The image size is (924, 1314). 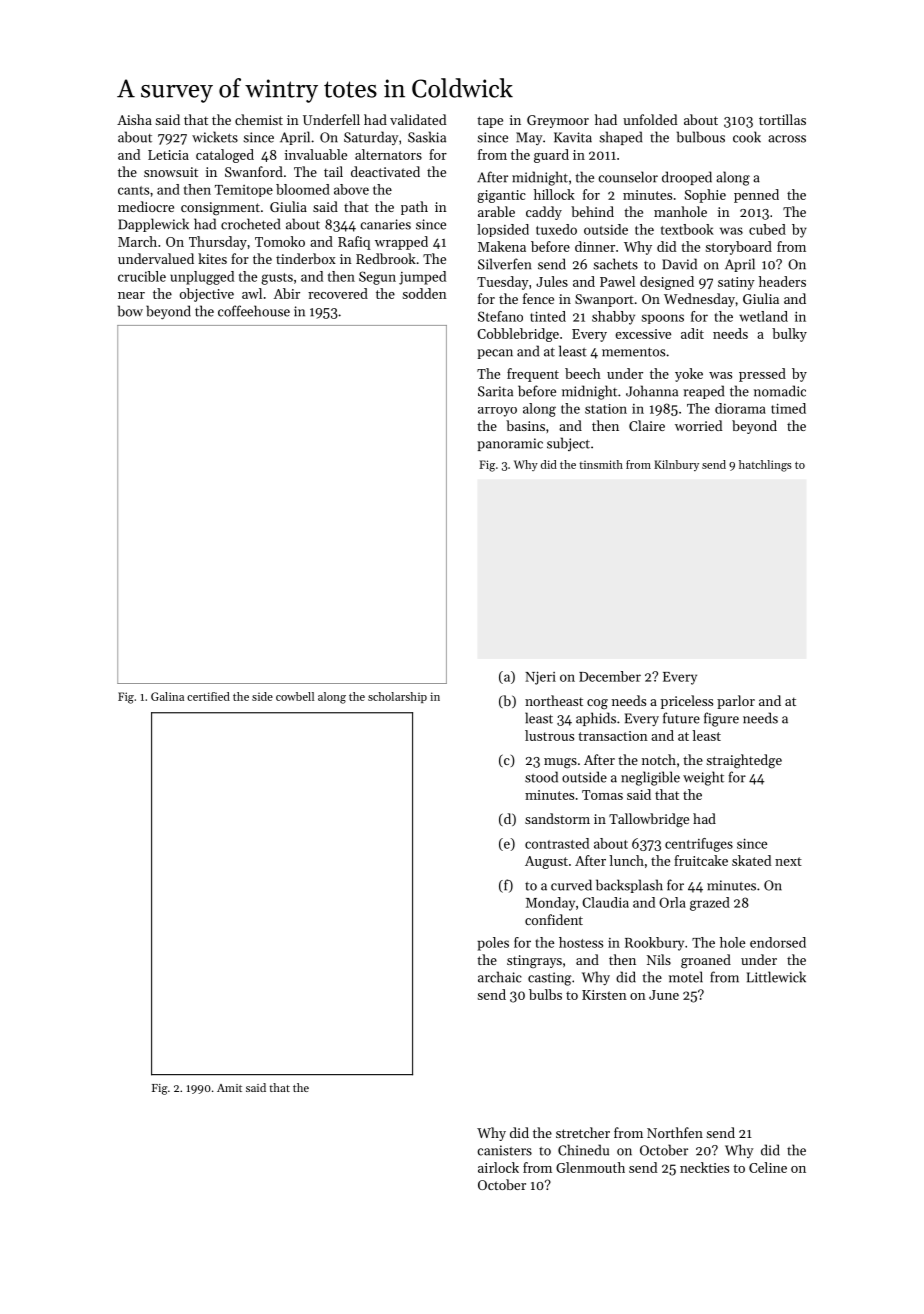 I want to click on stood, so click(x=541, y=777).
